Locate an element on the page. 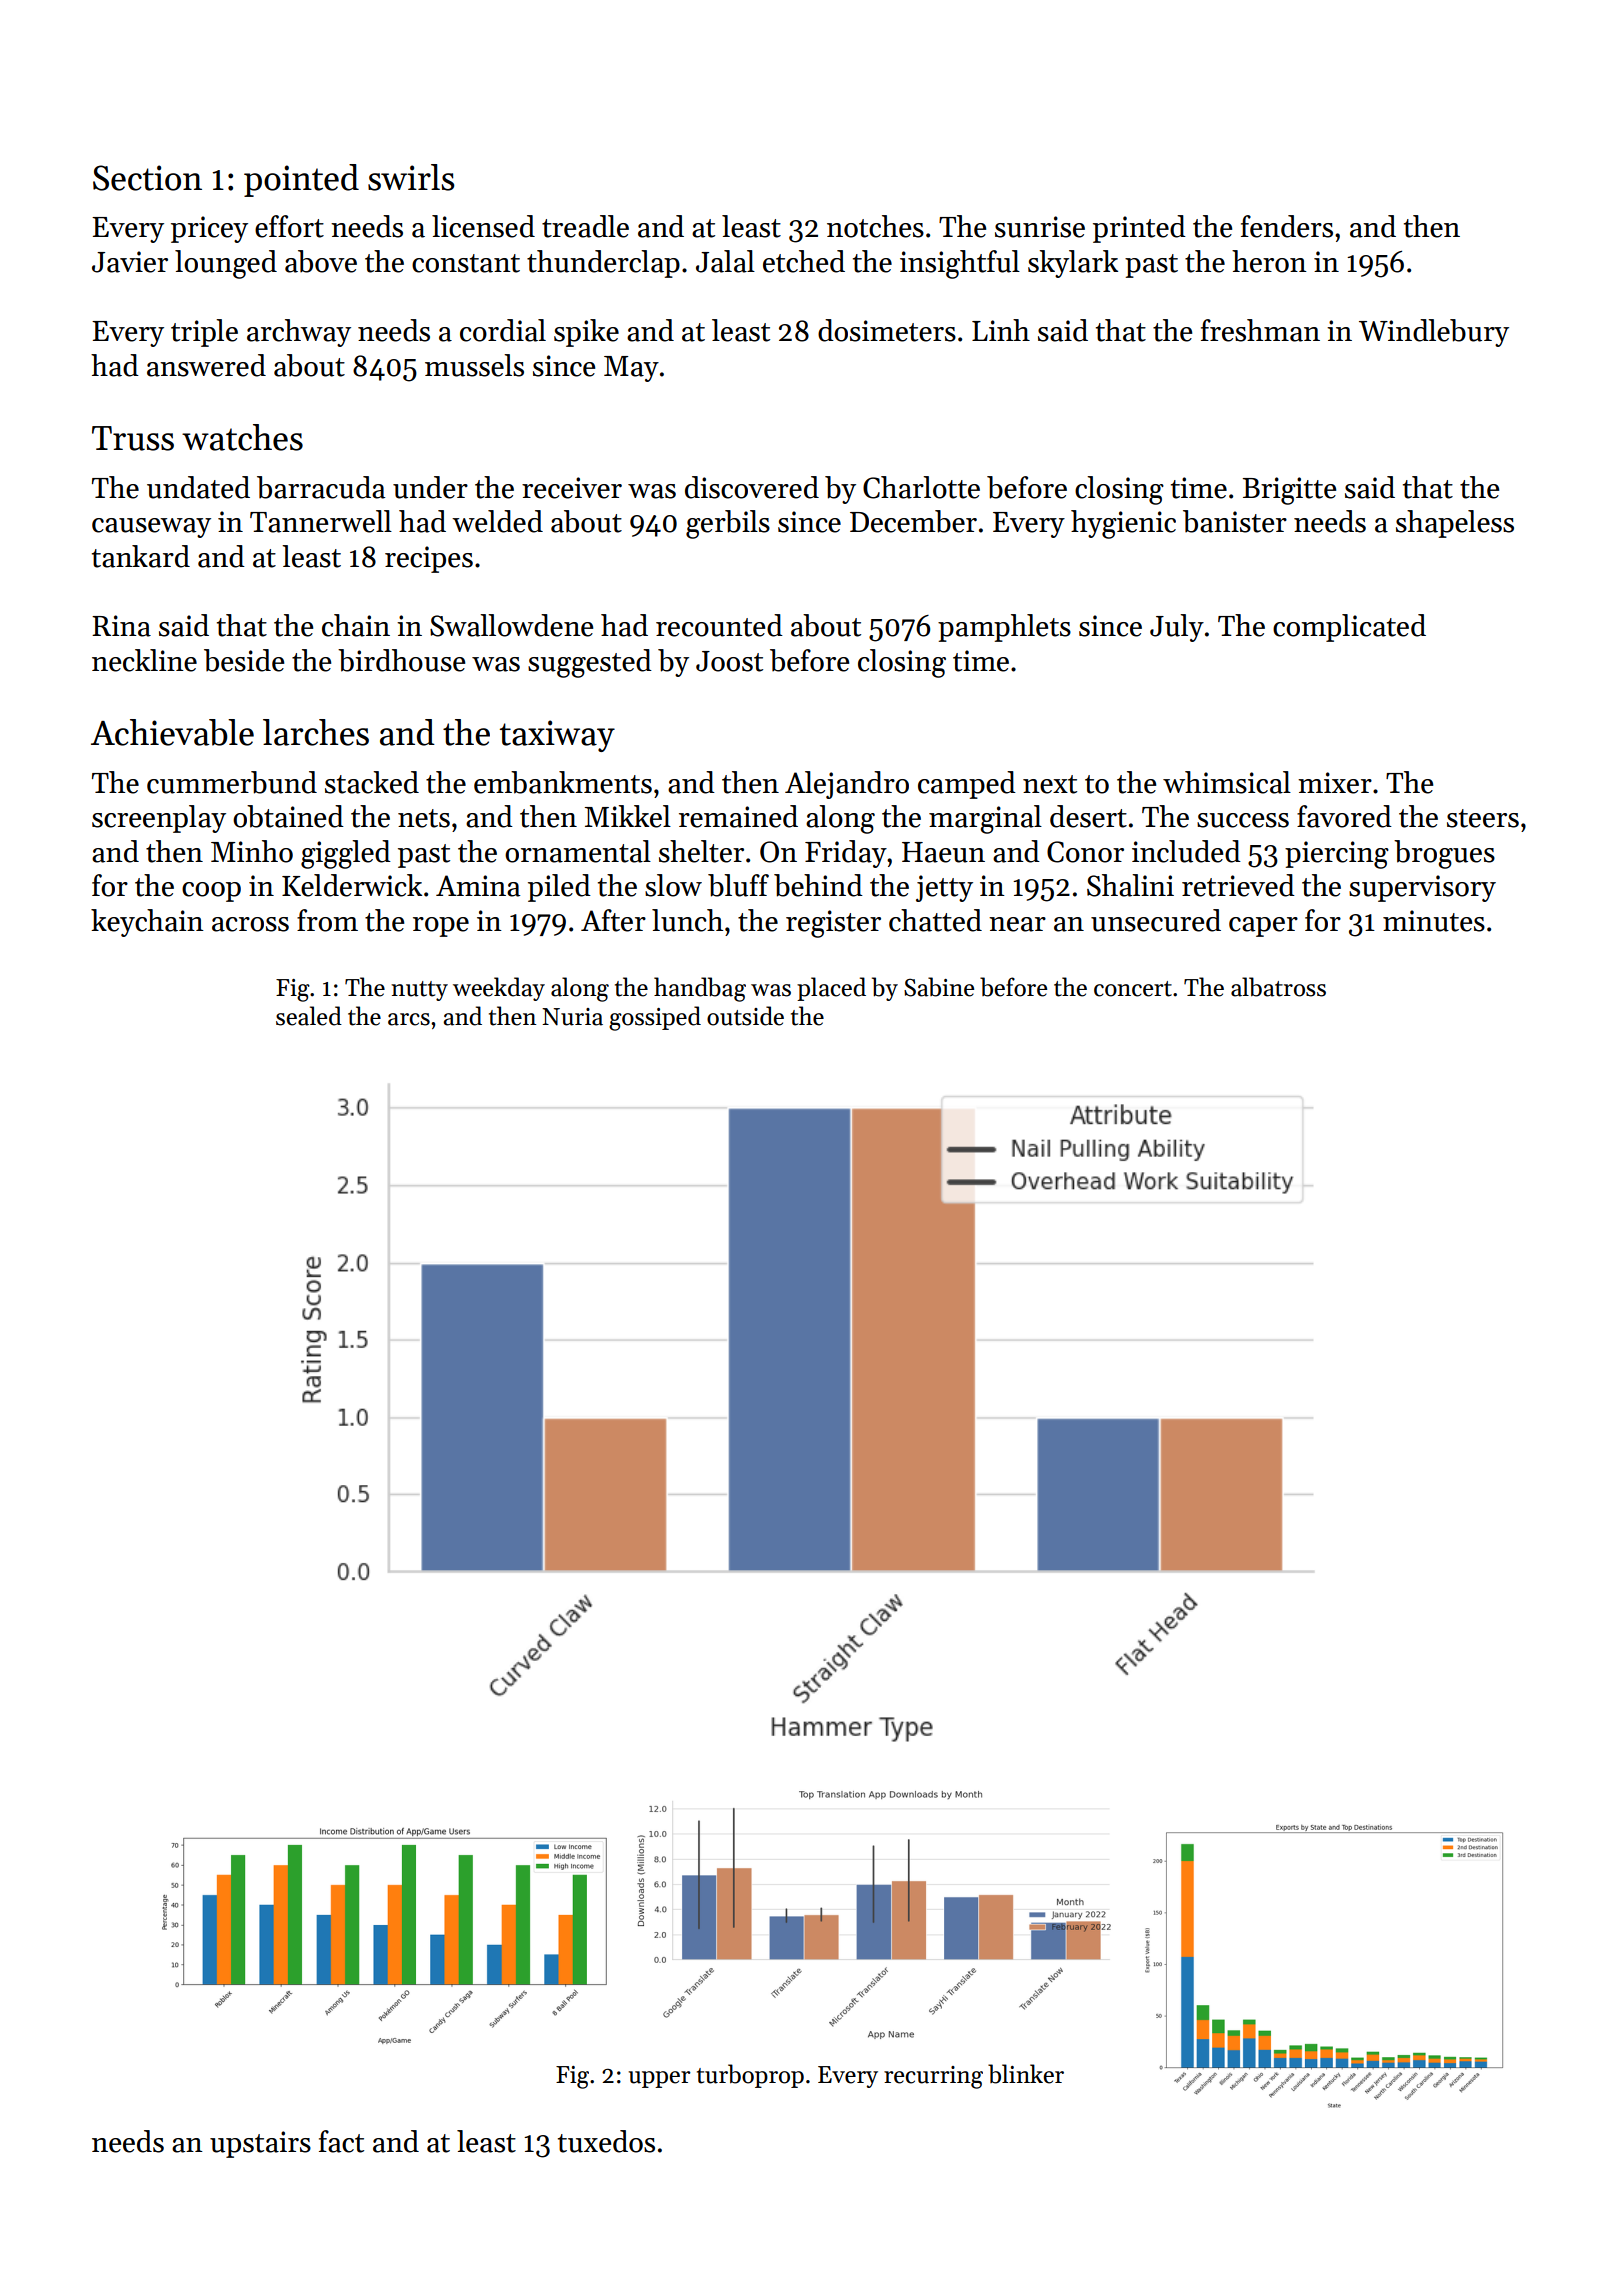 The height and width of the page is (2292, 1620). notches is located at coordinates (875, 226).
